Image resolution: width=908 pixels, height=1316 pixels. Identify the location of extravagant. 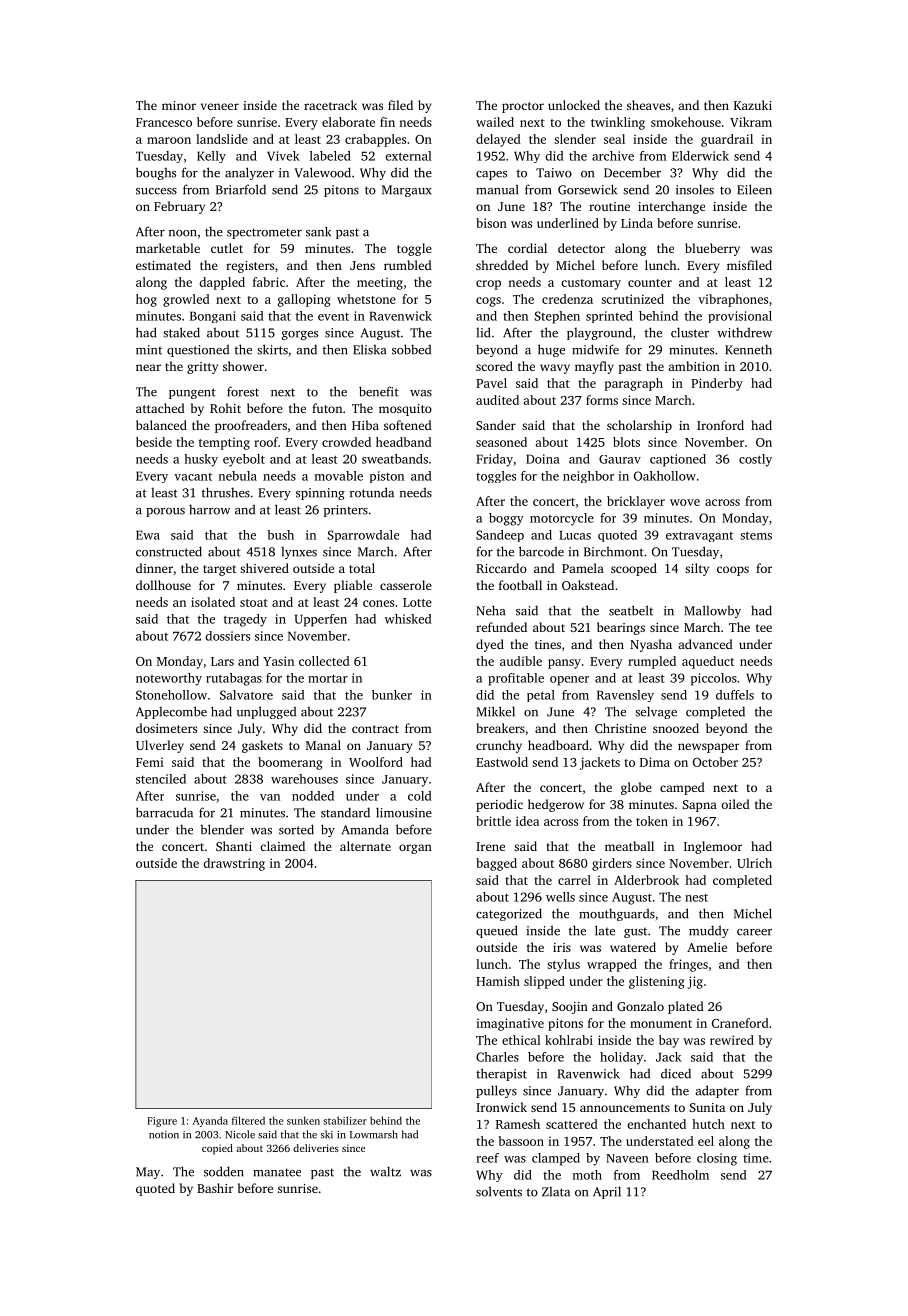
(699, 537).
